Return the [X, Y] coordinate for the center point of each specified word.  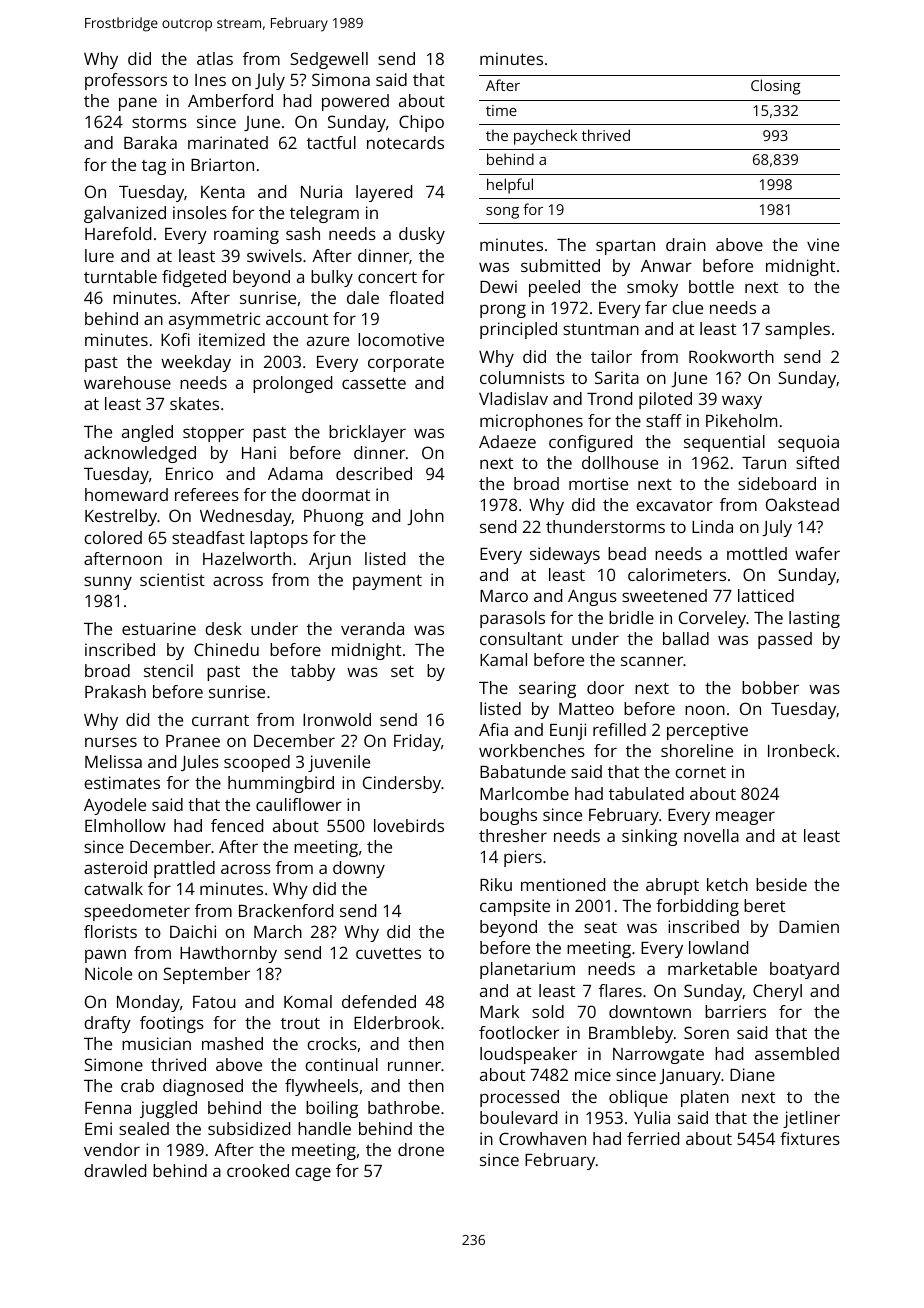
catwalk [113, 888]
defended [379, 1001]
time [501, 110]
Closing [776, 87]
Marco [504, 596]
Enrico [189, 473]
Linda [712, 526]
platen [705, 1098]
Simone [113, 1064]
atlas [215, 58]
